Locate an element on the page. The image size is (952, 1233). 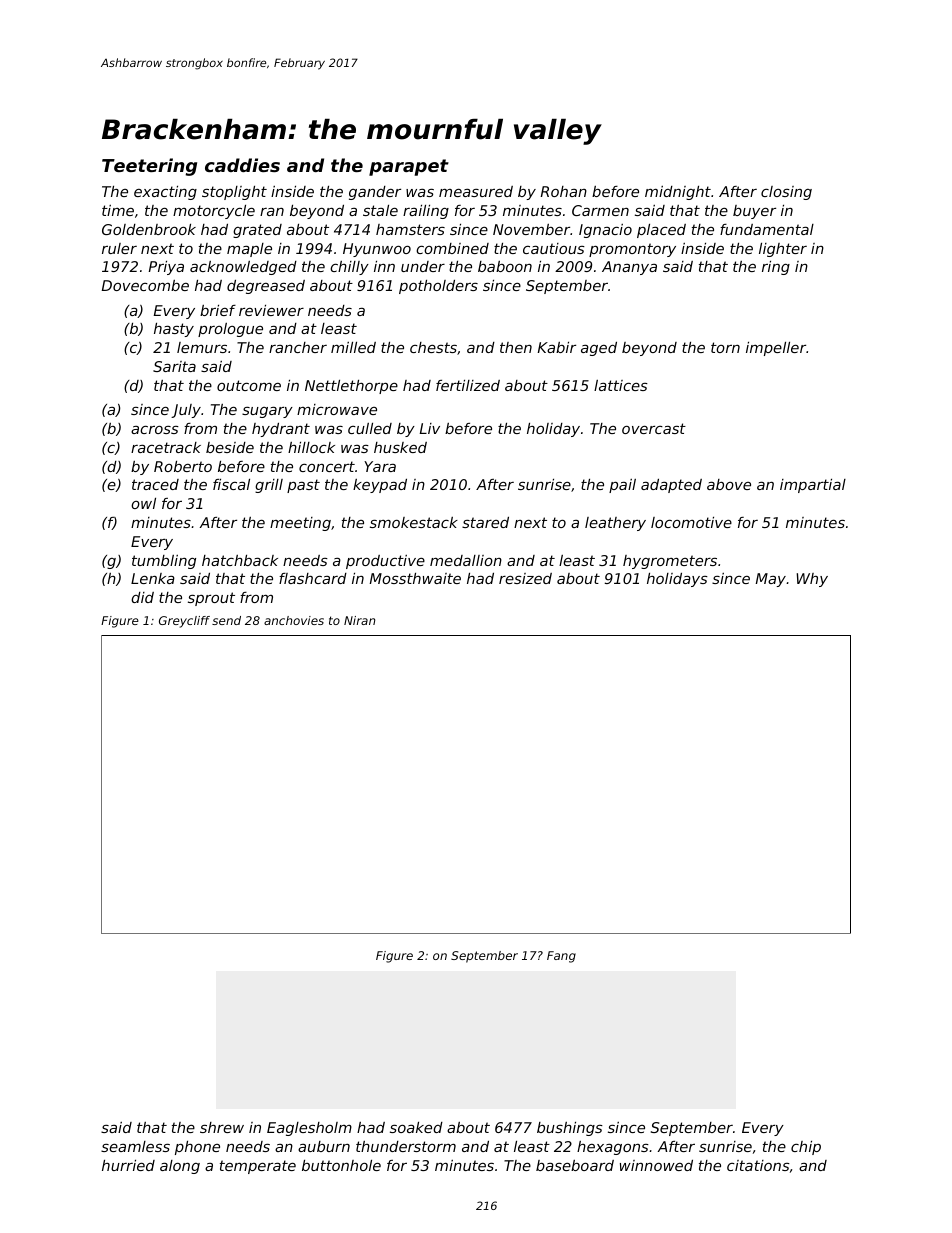
Why is located at coordinates (812, 580).
